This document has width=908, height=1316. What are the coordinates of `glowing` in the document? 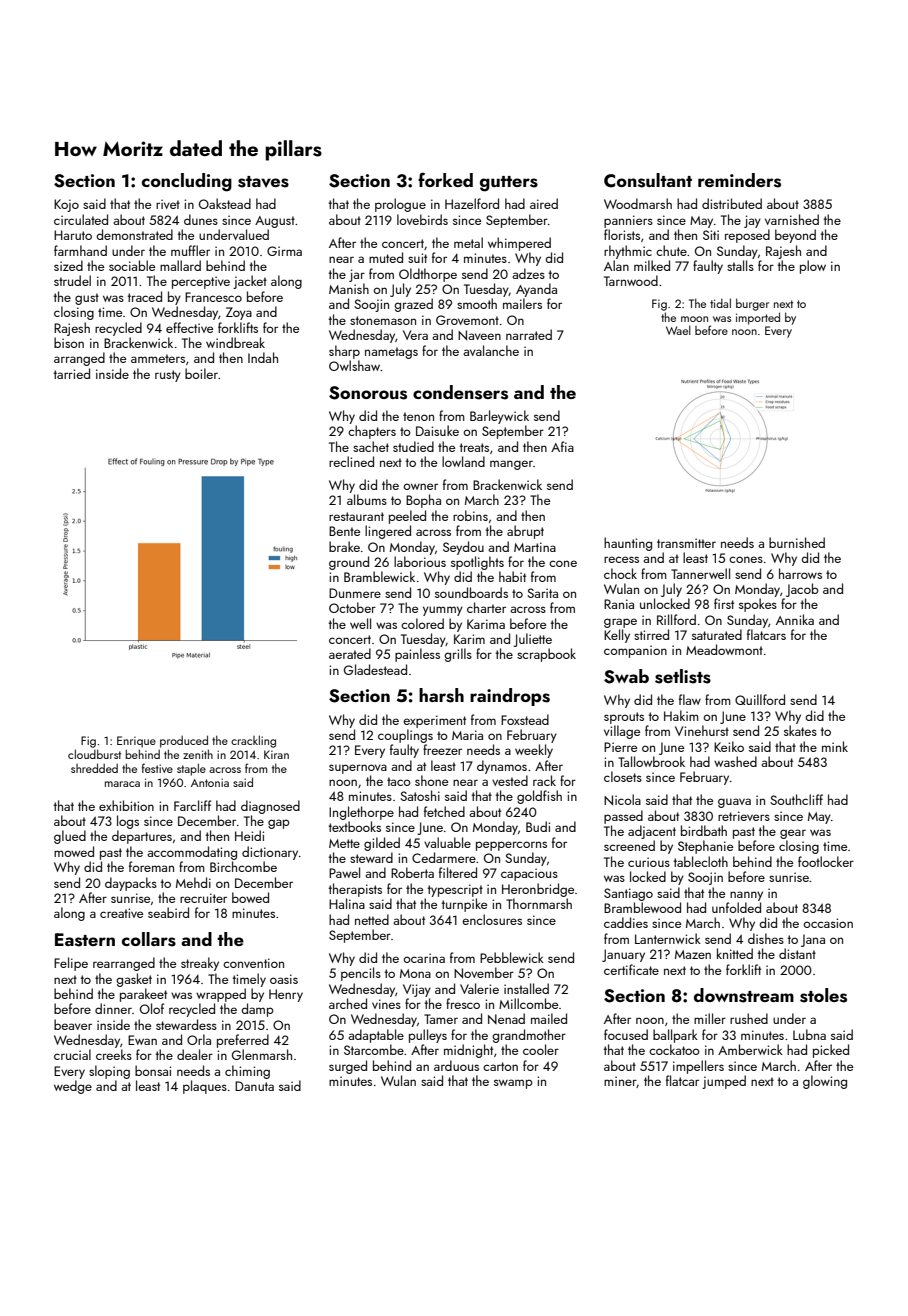 It's located at (825, 1082).
